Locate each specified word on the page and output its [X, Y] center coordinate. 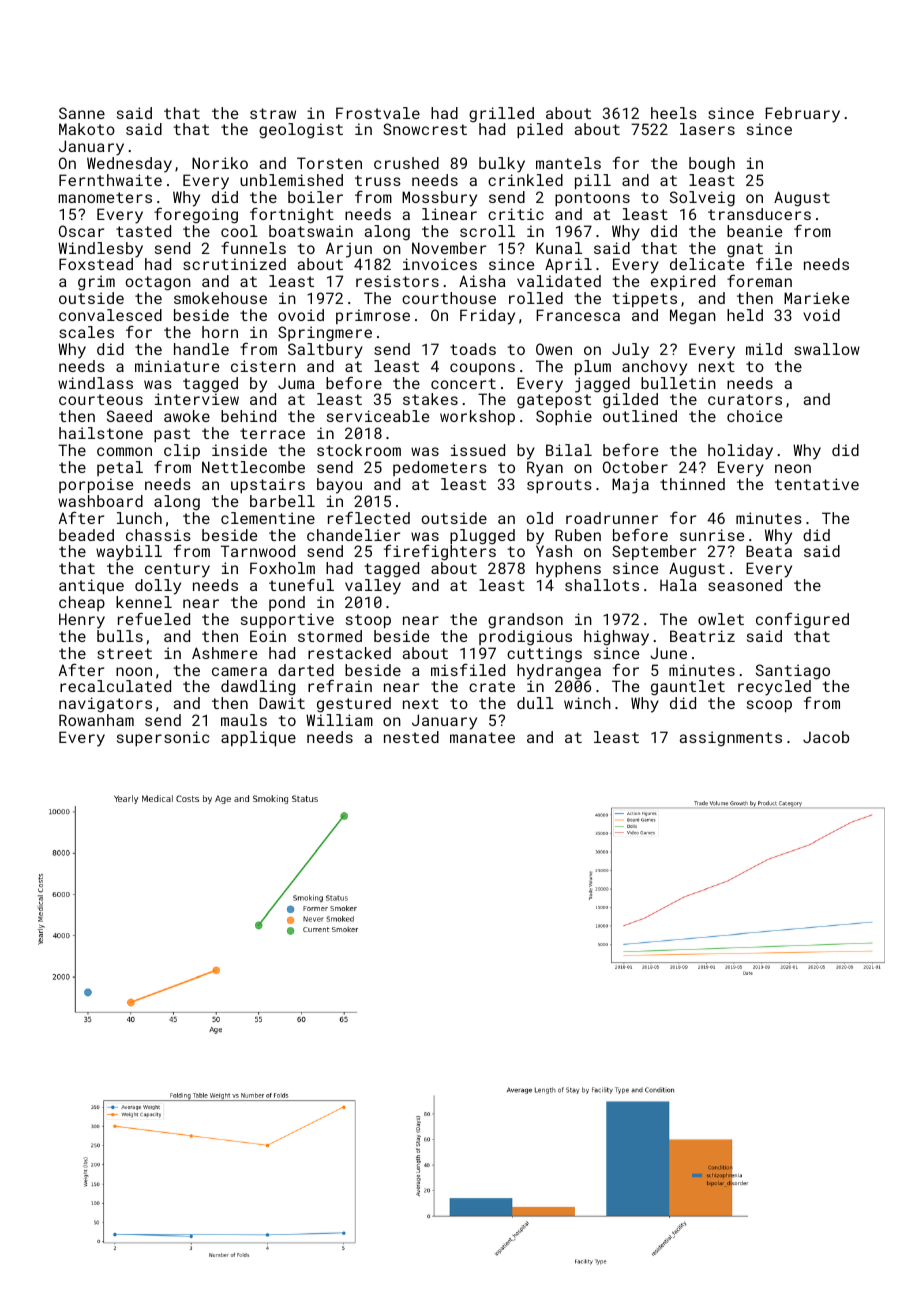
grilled [501, 115]
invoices [440, 264]
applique [258, 738]
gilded [630, 401]
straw [273, 113]
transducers [759, 214]
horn [220, 332]
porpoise [96, 485]
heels [674, 113]
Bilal [569, 450]
